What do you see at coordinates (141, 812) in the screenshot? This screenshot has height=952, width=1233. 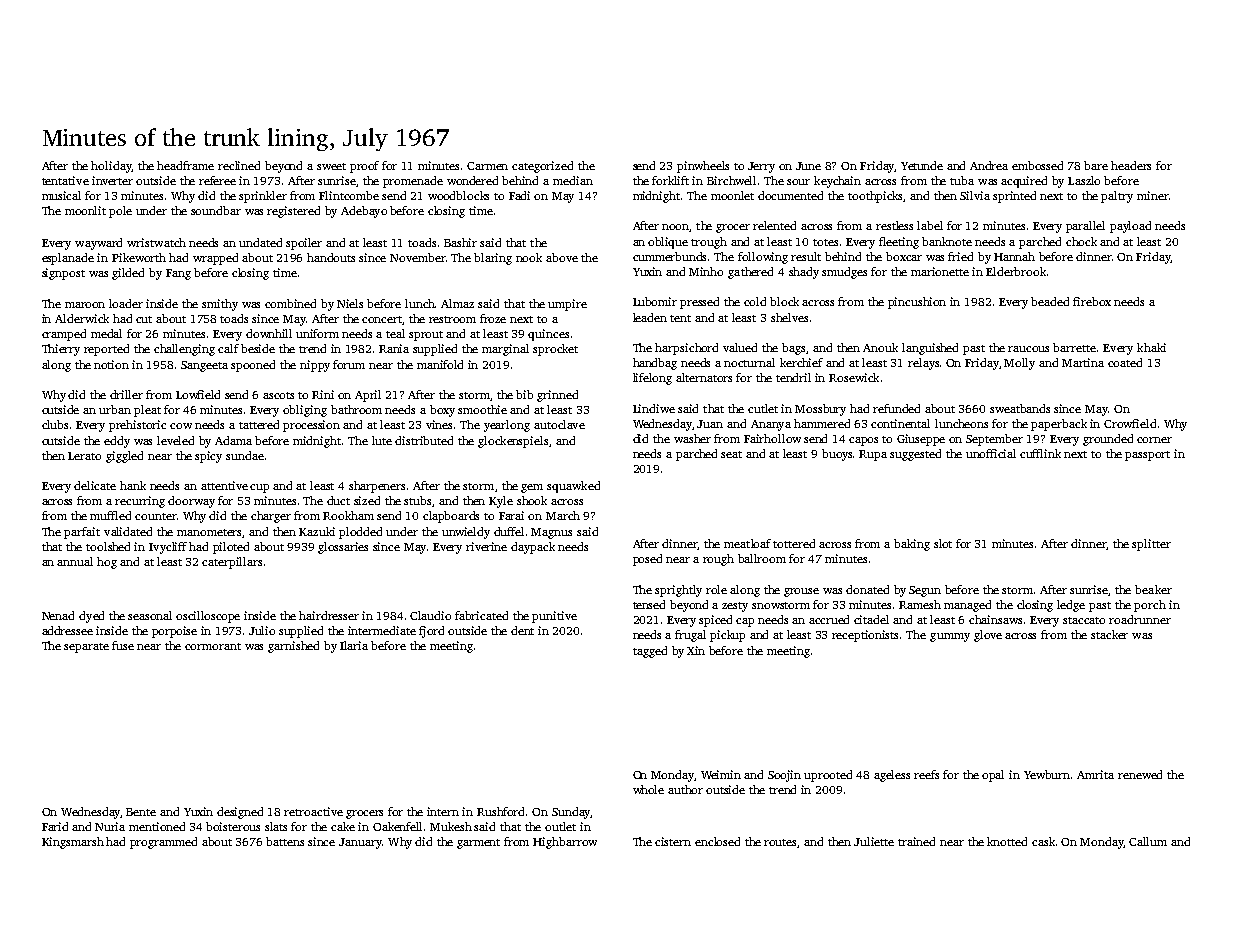 I see `Bente` at bounding box center [141, 812].
